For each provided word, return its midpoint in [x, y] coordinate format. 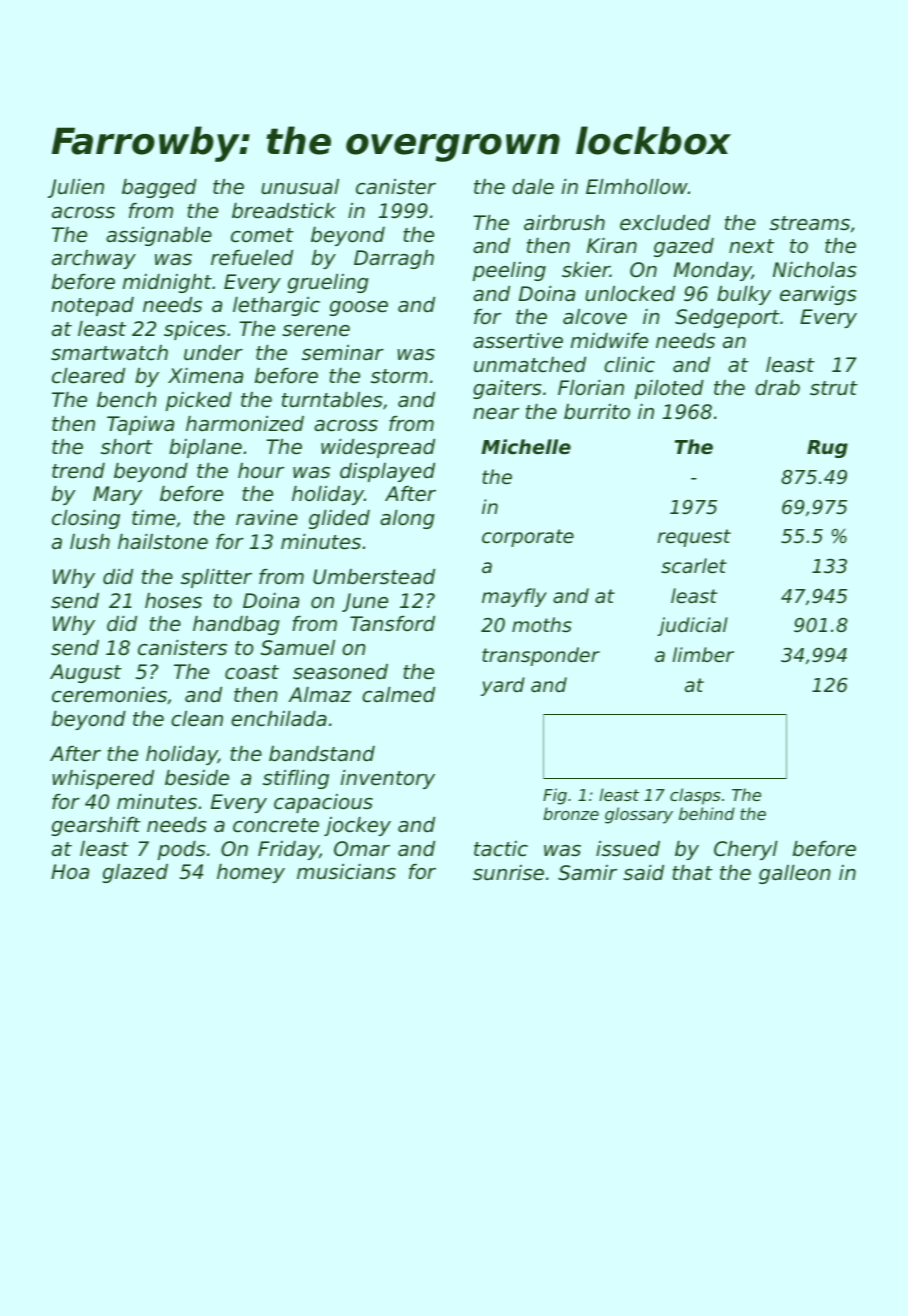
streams [810, 223]
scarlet [694, 566]
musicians [346, 872]
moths [542, 624]
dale [533, 187]
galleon [795, 874]
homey [251, 873]
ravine [267, 518]
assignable [159, 236]
